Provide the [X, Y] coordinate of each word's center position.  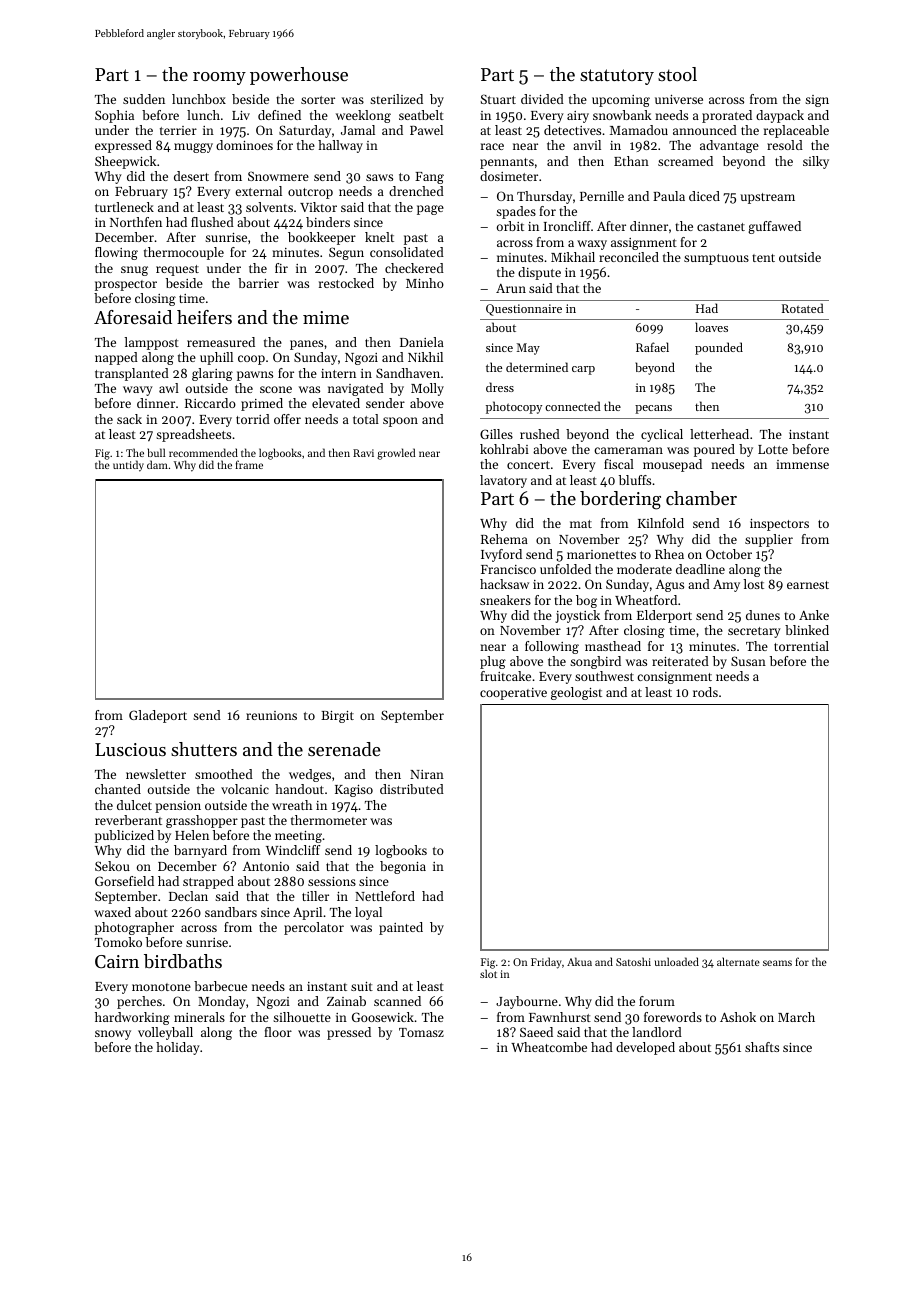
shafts [762, 1047]
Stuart [498, 99]
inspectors [779, 525]
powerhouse [299, 76]
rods [705, 692]
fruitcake [505, 676]
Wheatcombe [549, 1047]
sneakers [505, 600]
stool [677, 74]
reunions [271, 715]
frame [249, 464]
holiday [178, 1048]
